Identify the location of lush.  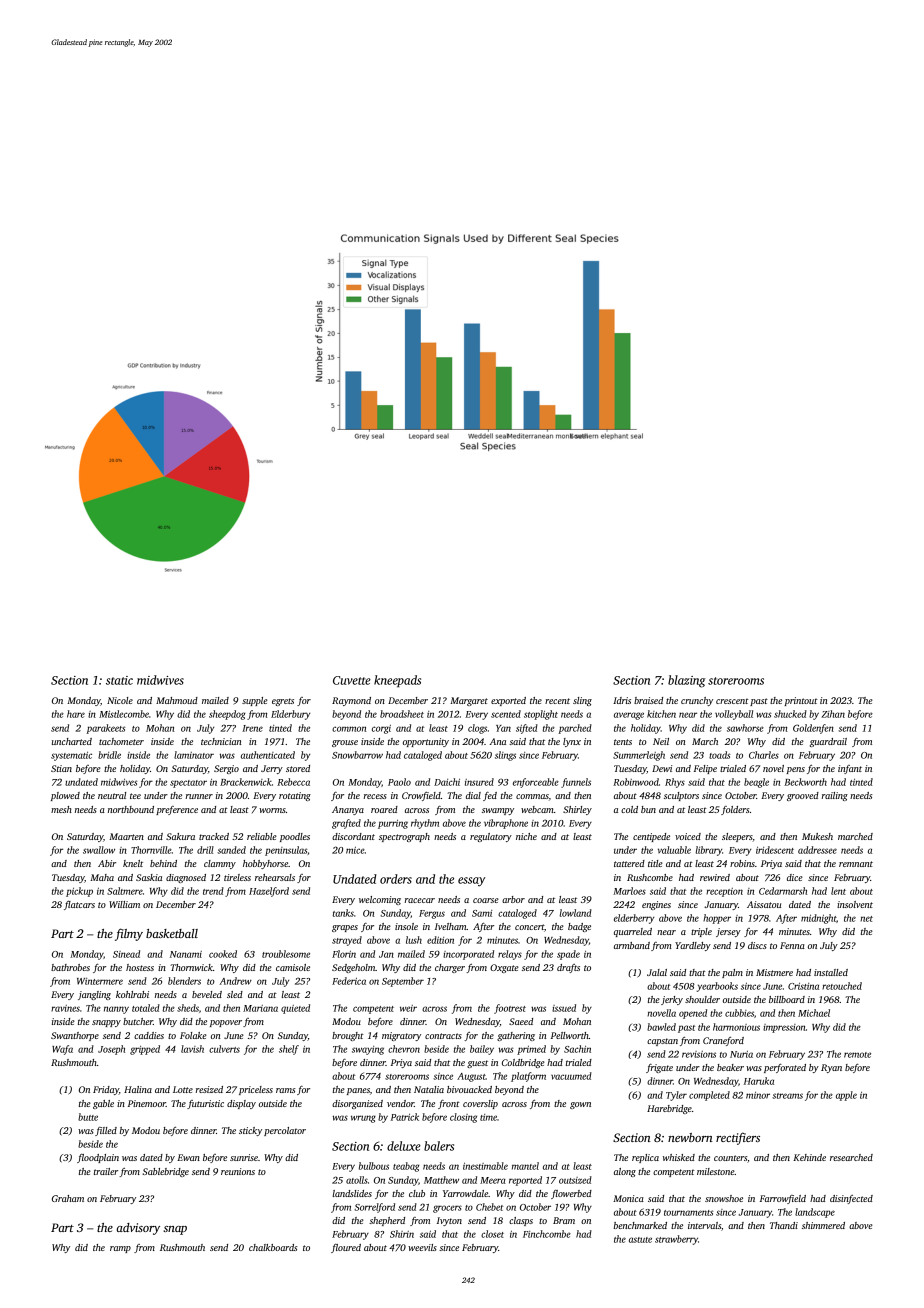
(414, 940).
